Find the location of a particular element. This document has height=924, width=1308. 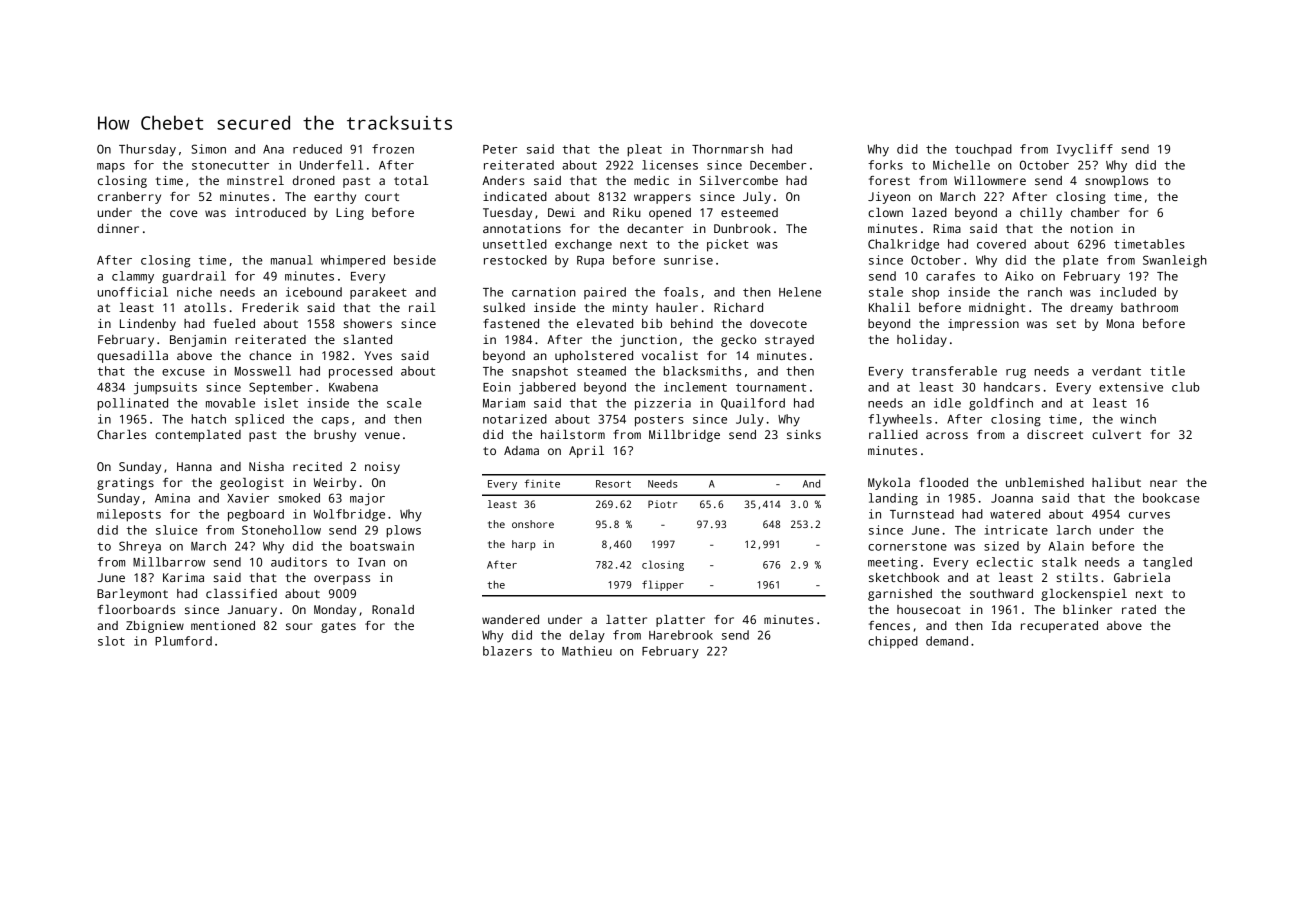

Thornmarsh is located at coordinates (727, 149).
